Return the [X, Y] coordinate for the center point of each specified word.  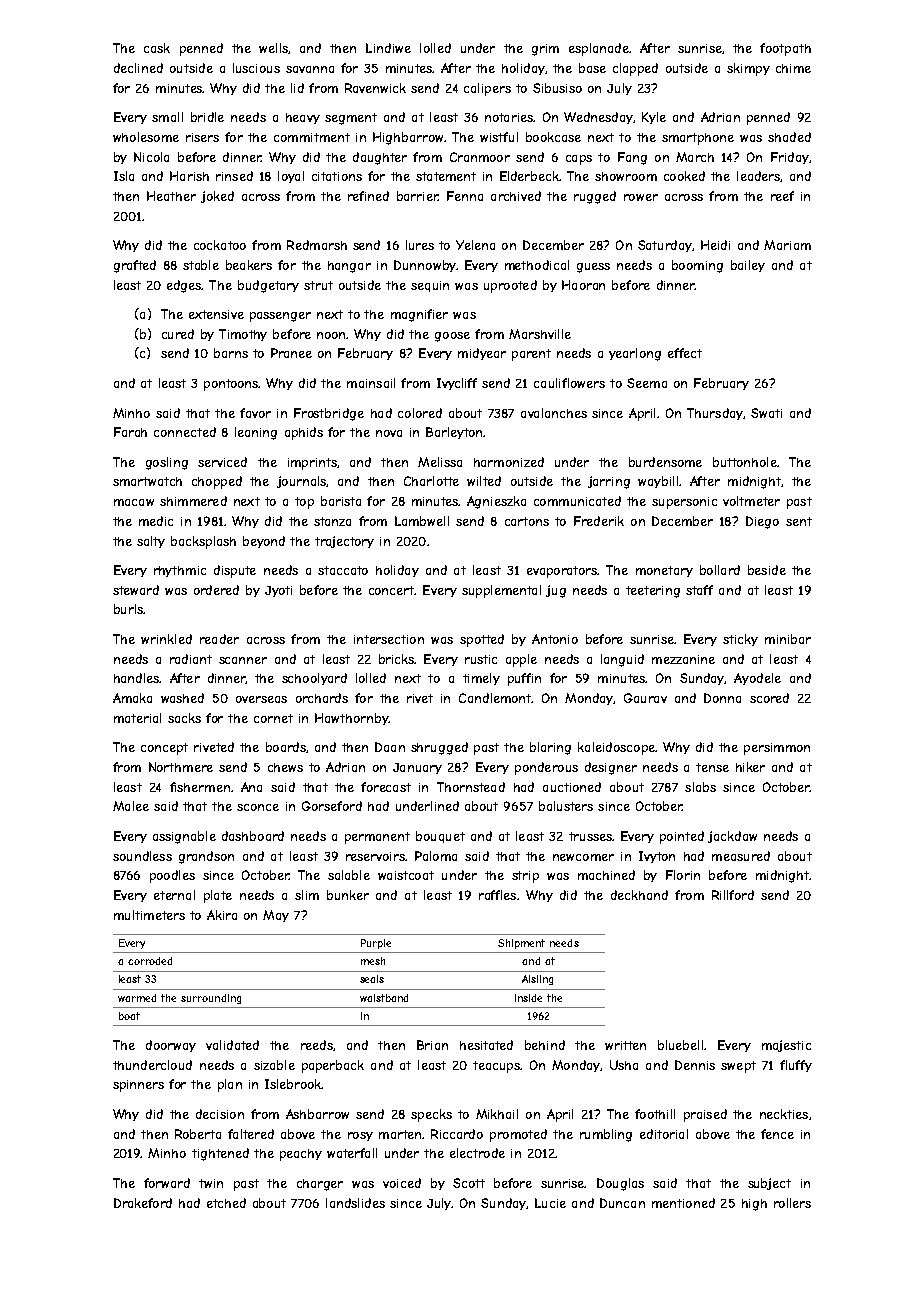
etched [226, 1203]
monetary [664, 571]
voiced [402, 1183]
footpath [785, 49]
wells [273, 48]
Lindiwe [388, 48]
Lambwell [422, 521]
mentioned [683, 1203]
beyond [264, 542]
